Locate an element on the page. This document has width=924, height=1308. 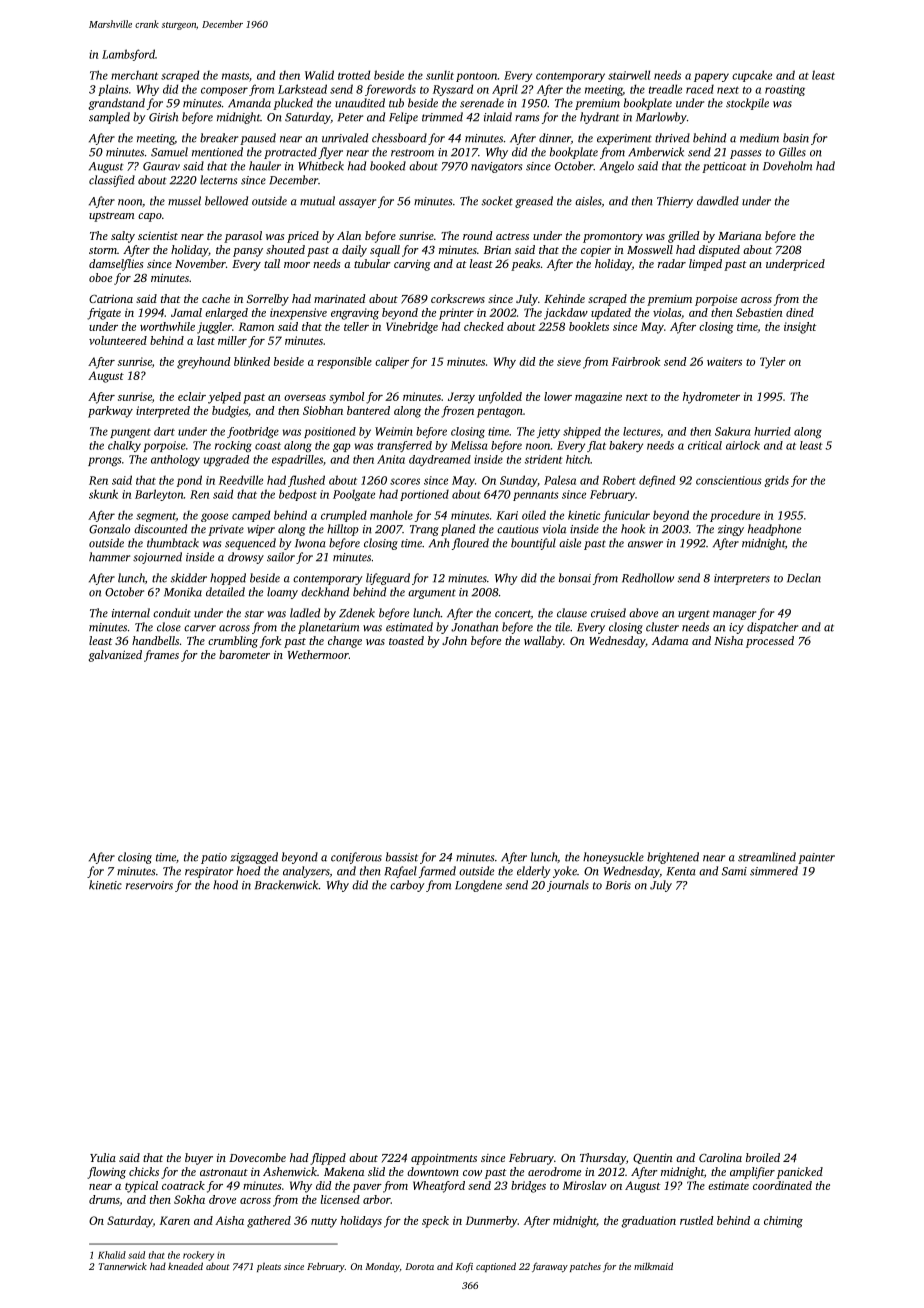
Vinebridge is located at coordinates (412, 328).
